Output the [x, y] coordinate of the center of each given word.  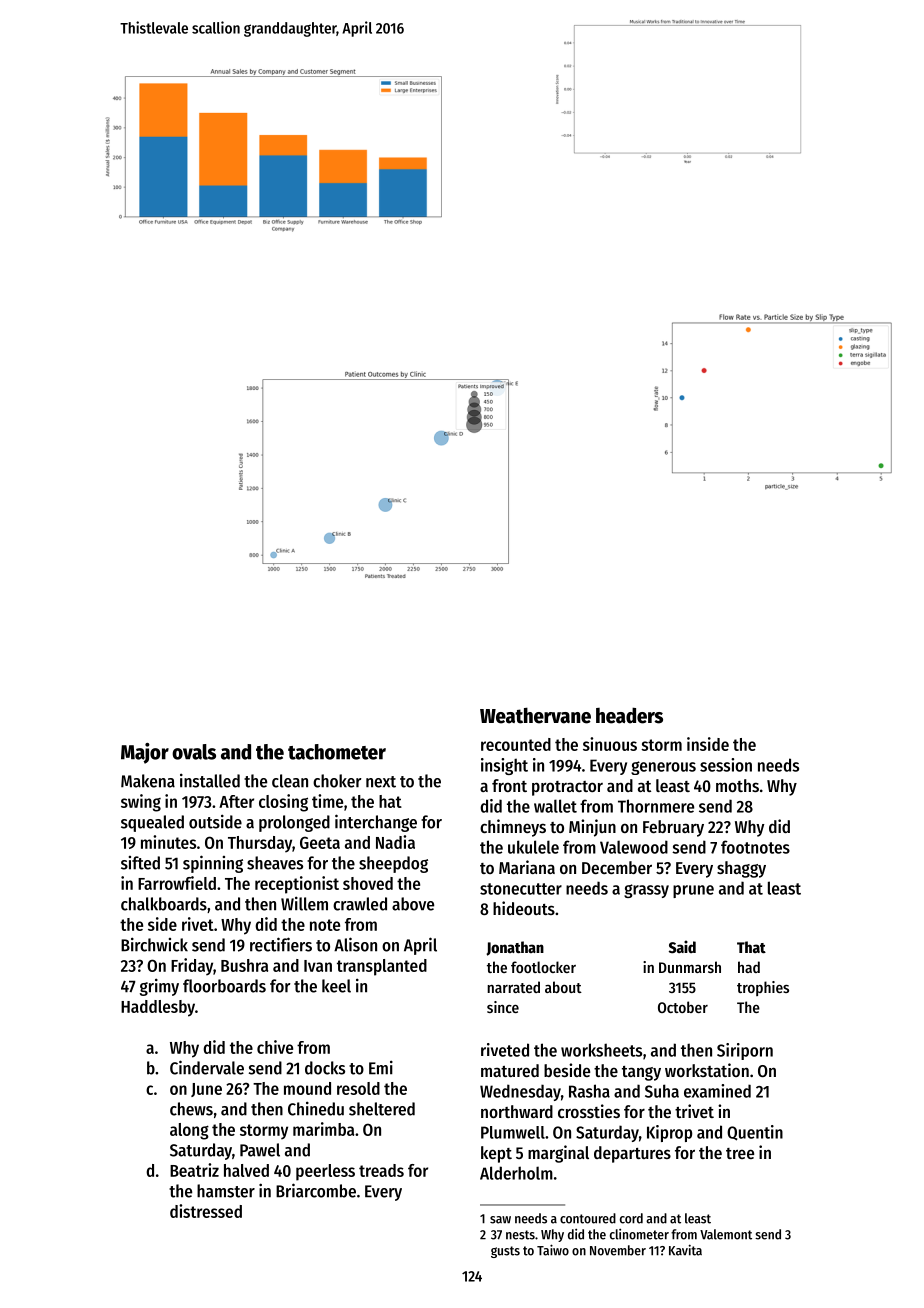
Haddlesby [158, 1008]
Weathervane [535, 715]
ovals [194, 752]
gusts [505, 1252]
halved [246, 1170]
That [751, 947]
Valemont [726, 1234]
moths [737, 785]
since [503, 1007]
